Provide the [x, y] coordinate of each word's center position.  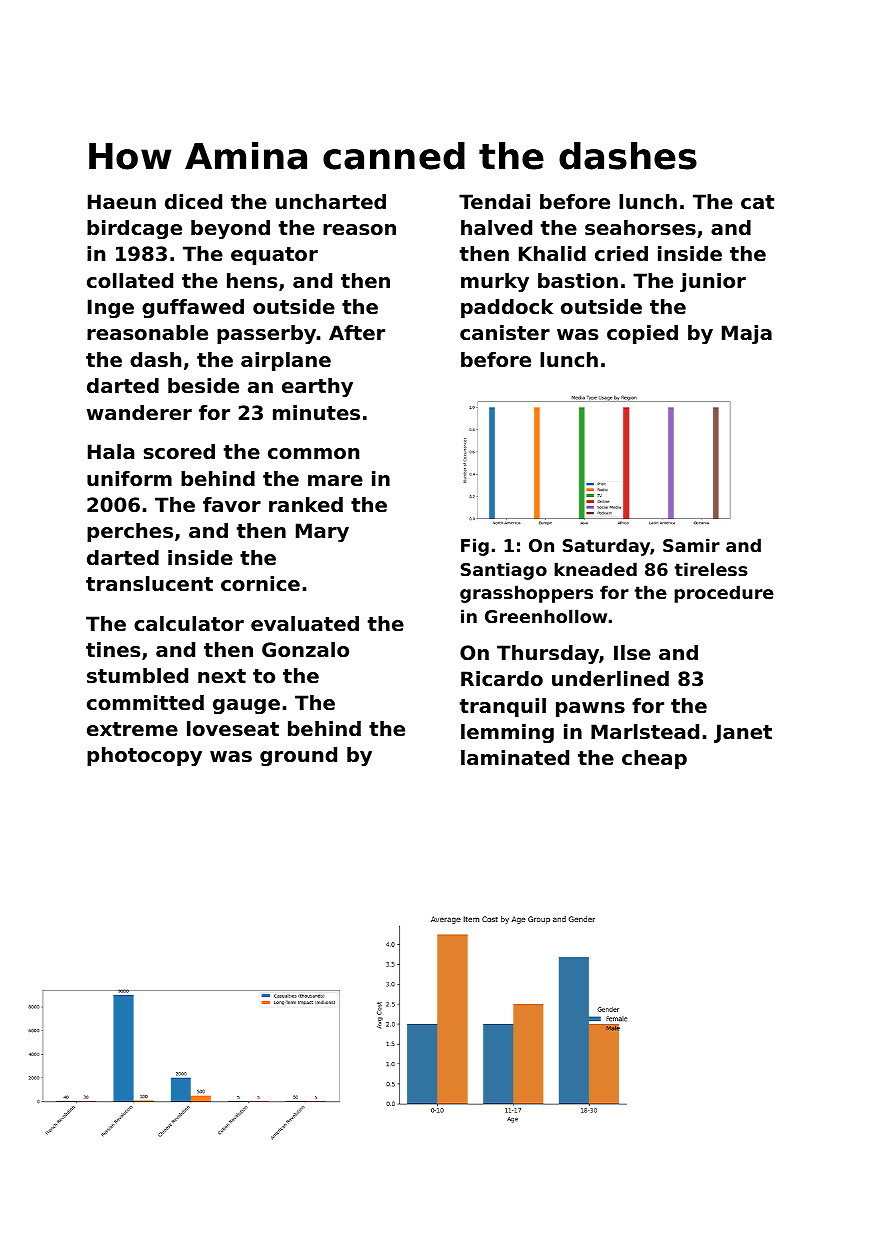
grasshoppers [526, 594]
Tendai [494, 202]
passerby [266, 335]
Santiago [504, 571]
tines [113, 650]
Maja [747, 335]
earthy [317, 388]
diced [193, 202]
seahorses [640, 228]
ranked [306, 505]
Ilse [632, 653]
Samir [691, 545]
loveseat [233, 729]
